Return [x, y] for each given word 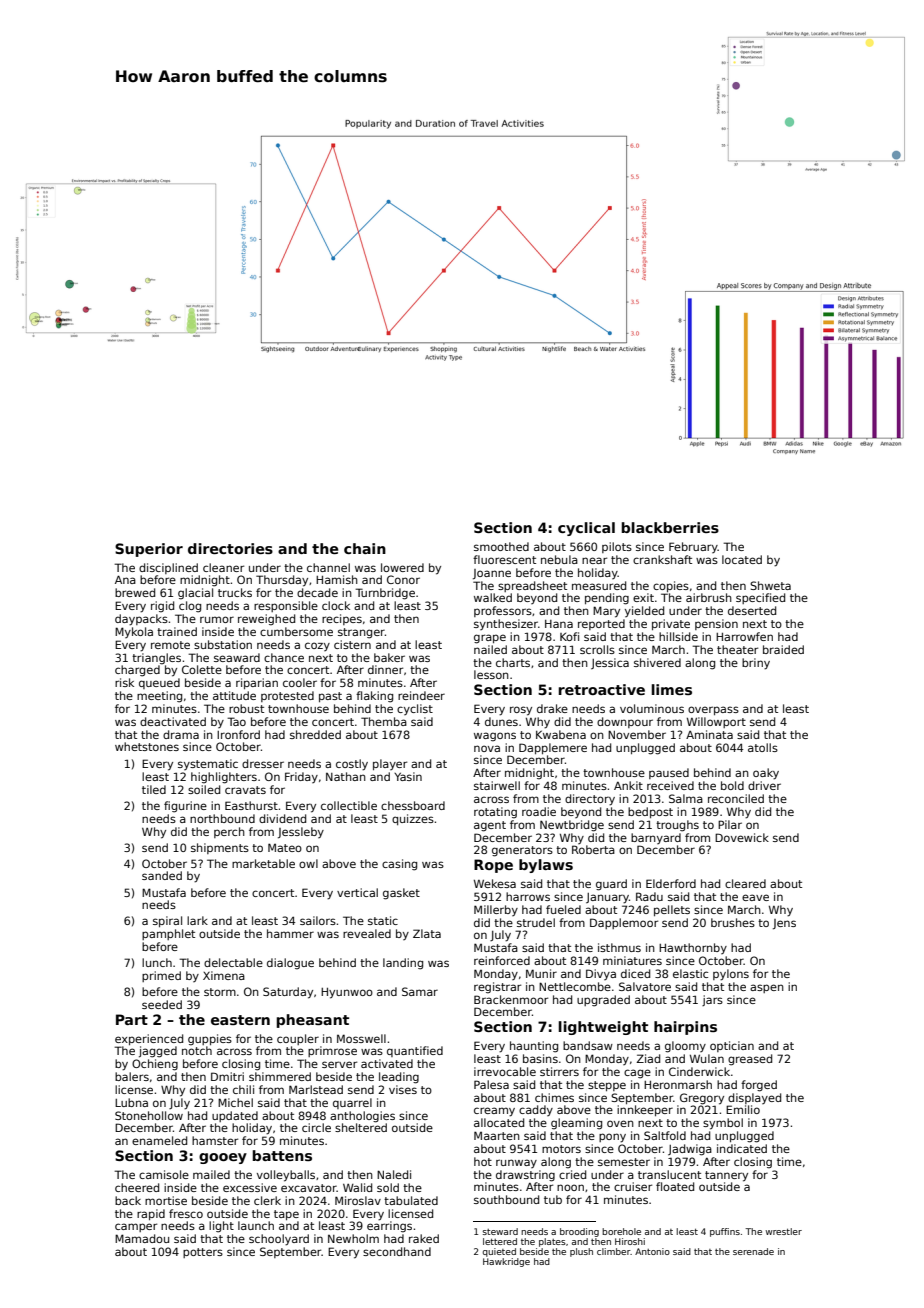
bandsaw [588, 1045]
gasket [401, 894]
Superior [149, 550]
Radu [649, 896]
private [671, 624]
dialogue [290, 964]
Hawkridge [506, 1262]
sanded [162, 875]
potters [203, 1253]
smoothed [501, 546]
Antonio [652, 1251]
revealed [367, 933]
